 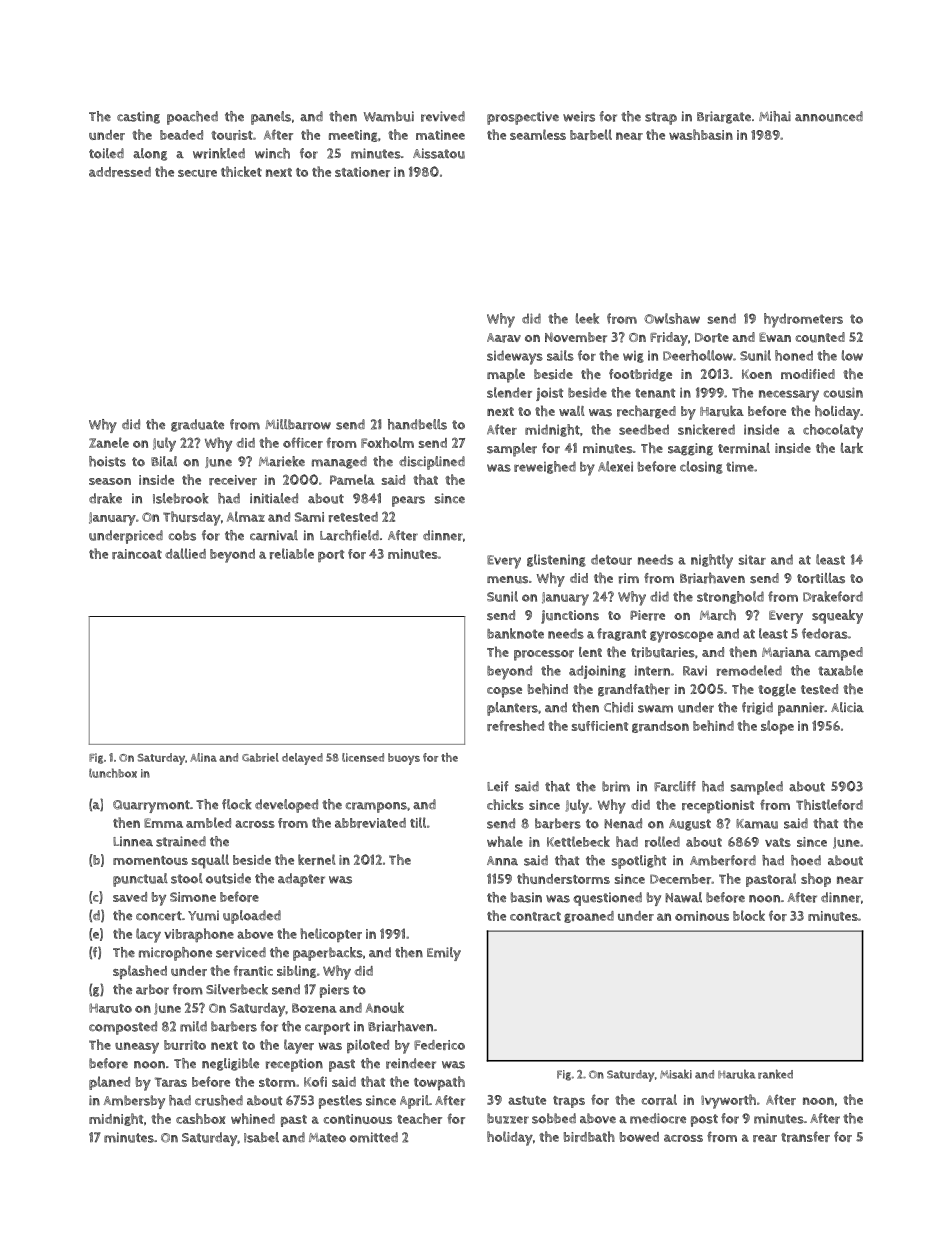 What do you see at coordinates (840, 670) in the screenshot?
I see `taxable` at bounding box center [840, 670].
